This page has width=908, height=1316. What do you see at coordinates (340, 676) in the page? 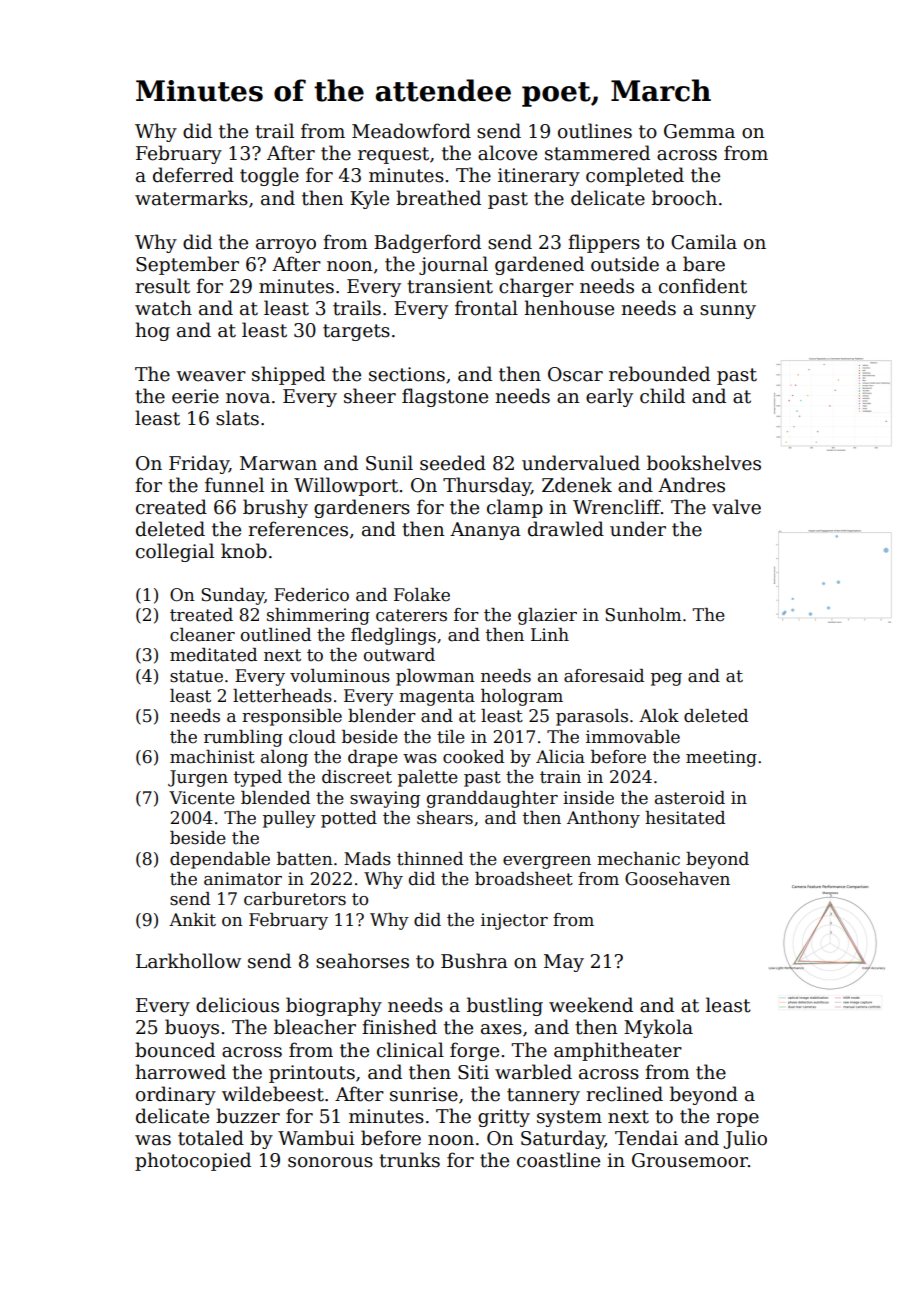
I see `voluminous` at bounding box center [340, 676].
